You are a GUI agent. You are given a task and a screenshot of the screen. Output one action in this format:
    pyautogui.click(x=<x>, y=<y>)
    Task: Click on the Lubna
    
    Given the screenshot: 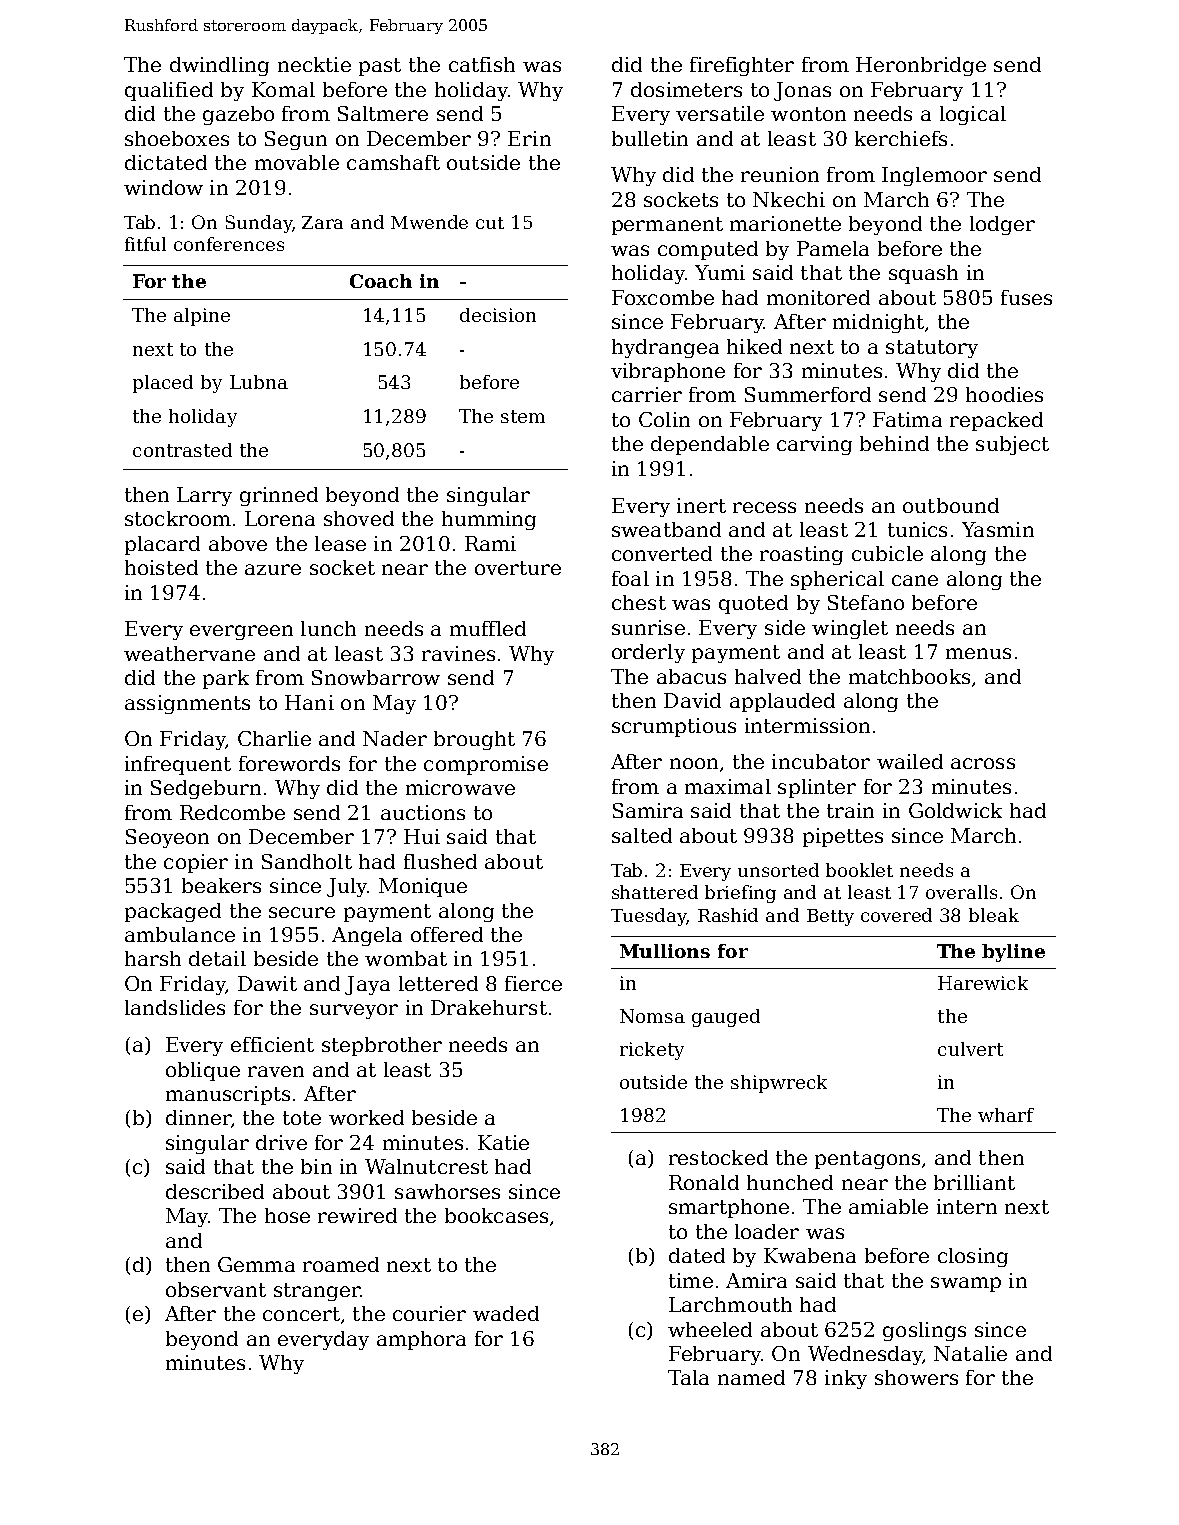 What is the action you would take?
    pyautogui.click(x=259, y=382)
